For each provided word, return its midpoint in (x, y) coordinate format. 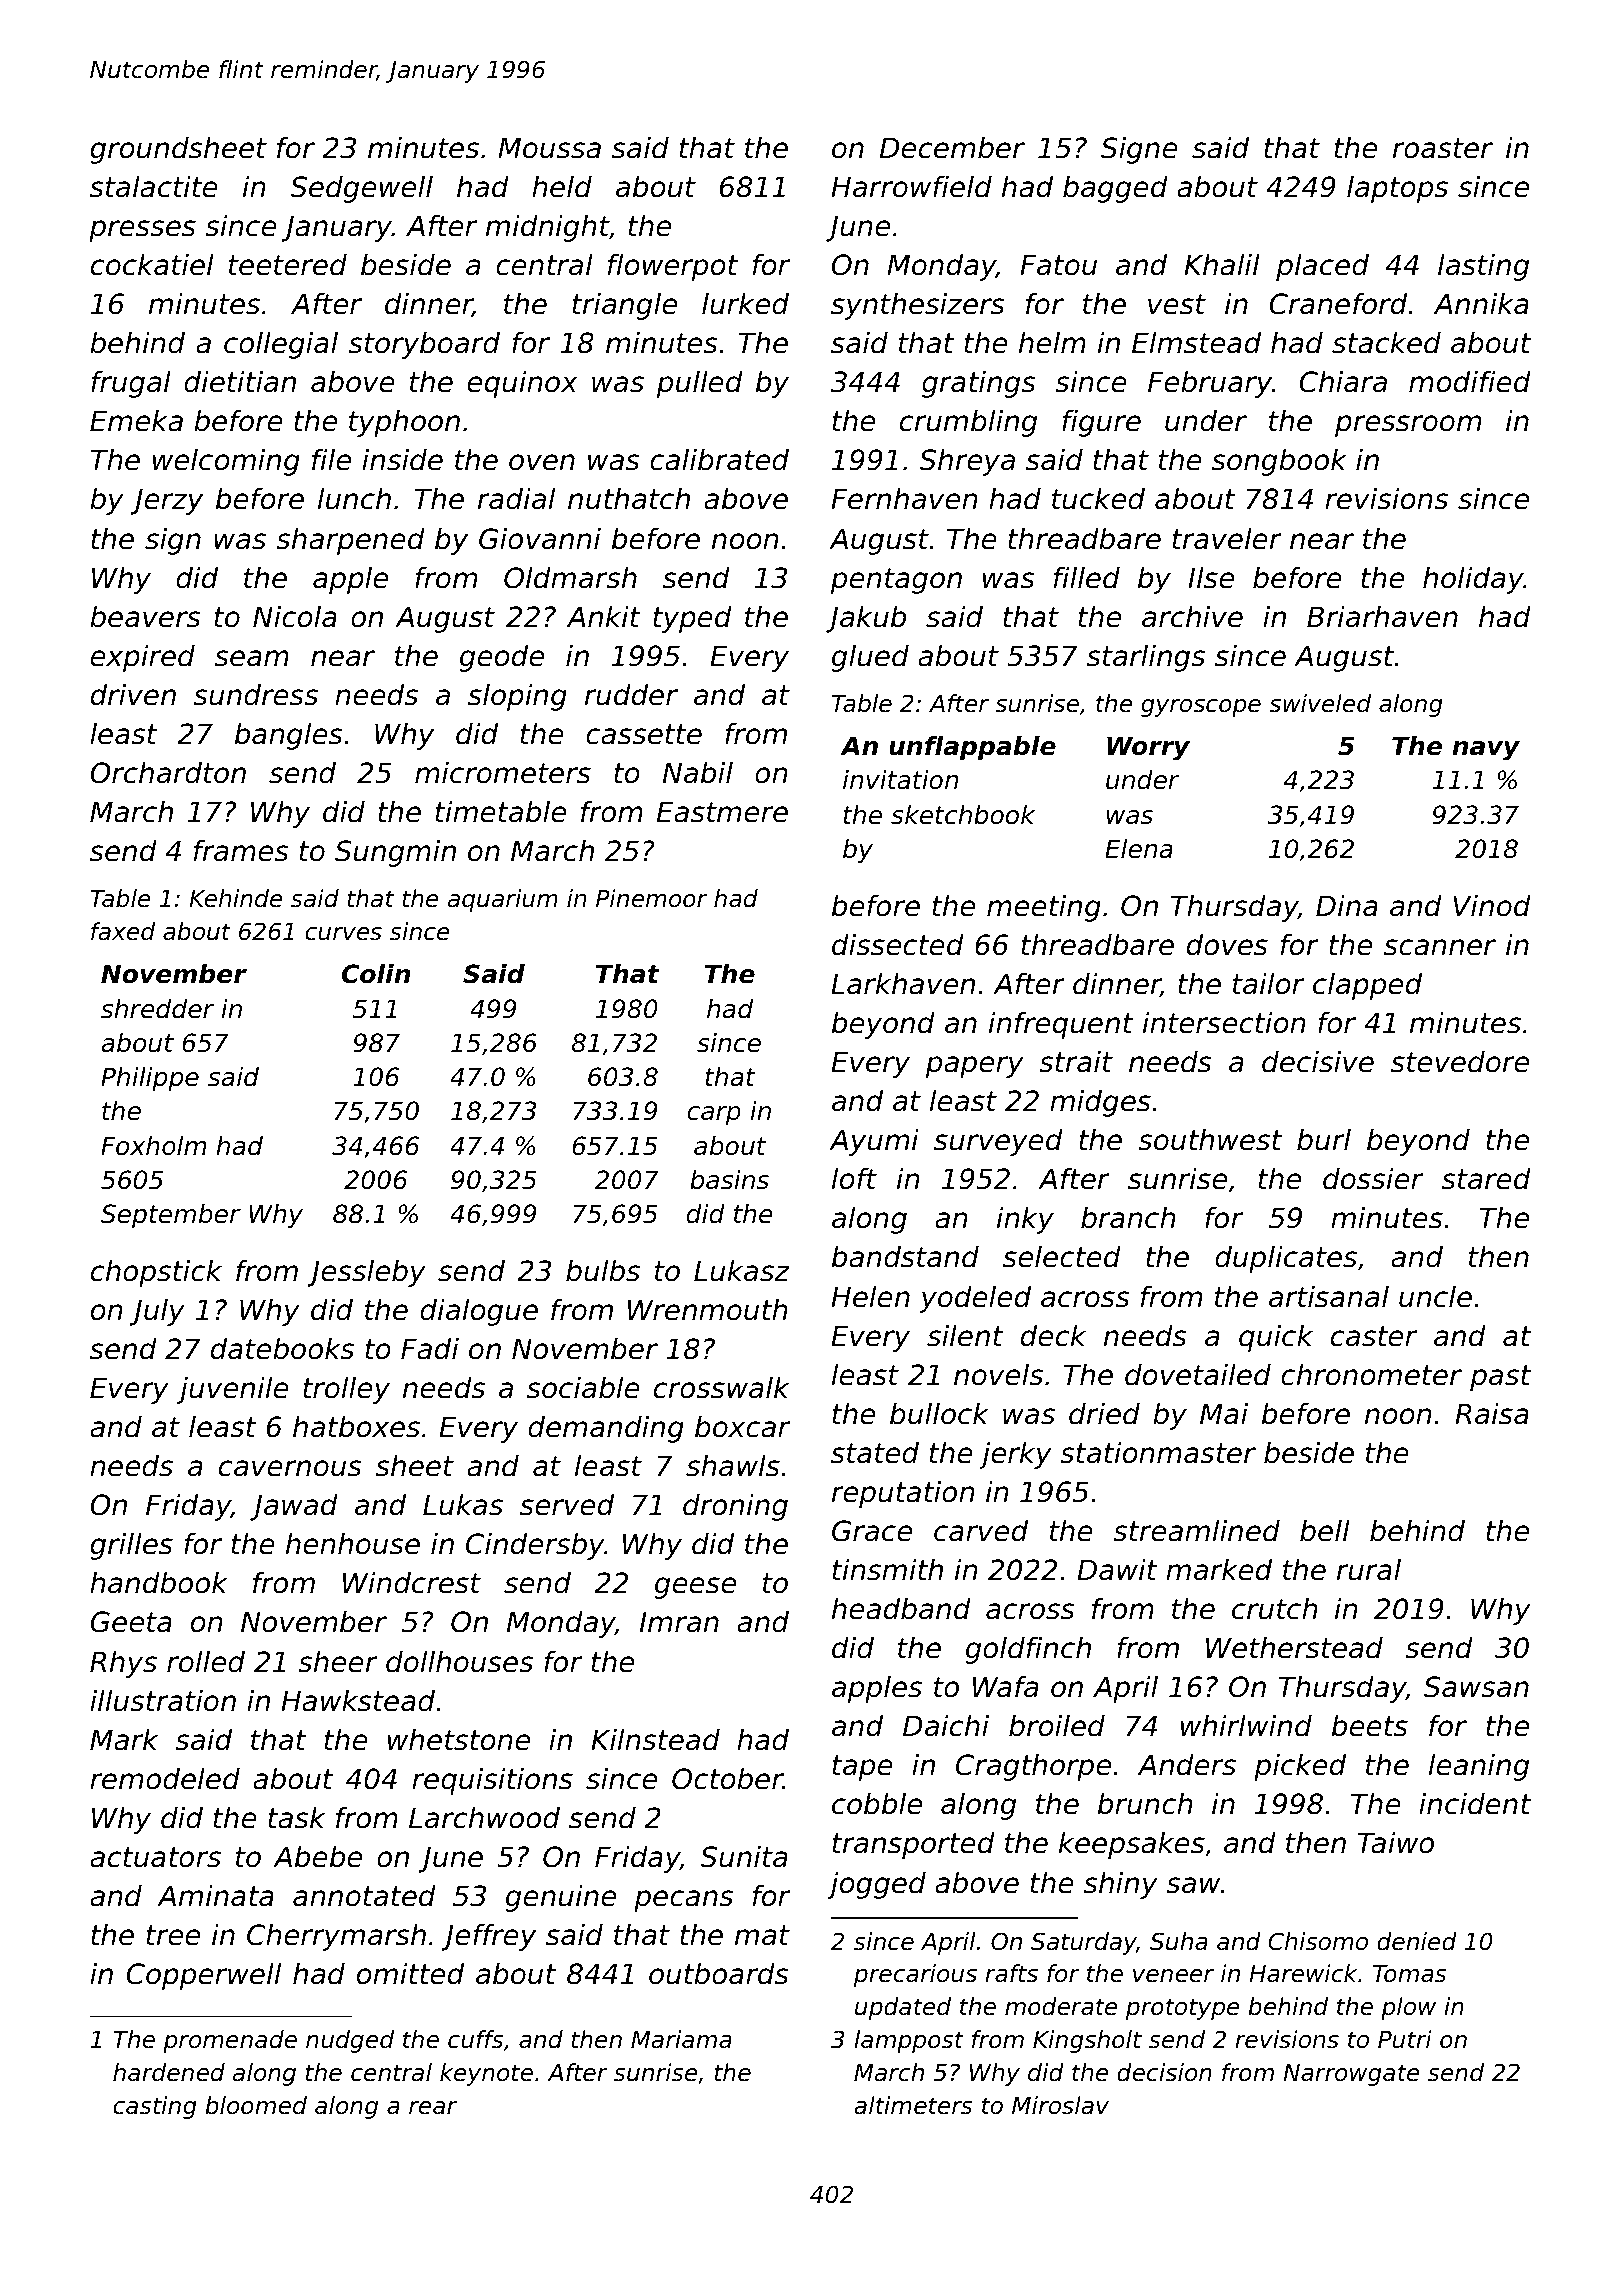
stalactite (154, 187)
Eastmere (722, 812)
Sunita (743, 1857)
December (952, 148)
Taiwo (1396, 1843)
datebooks (282, 1349)
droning (735, 1507)
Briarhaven (1382, 617)
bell (1325, 1531)
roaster (1443, 148)
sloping (517, 697)
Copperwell (203, 1976)
